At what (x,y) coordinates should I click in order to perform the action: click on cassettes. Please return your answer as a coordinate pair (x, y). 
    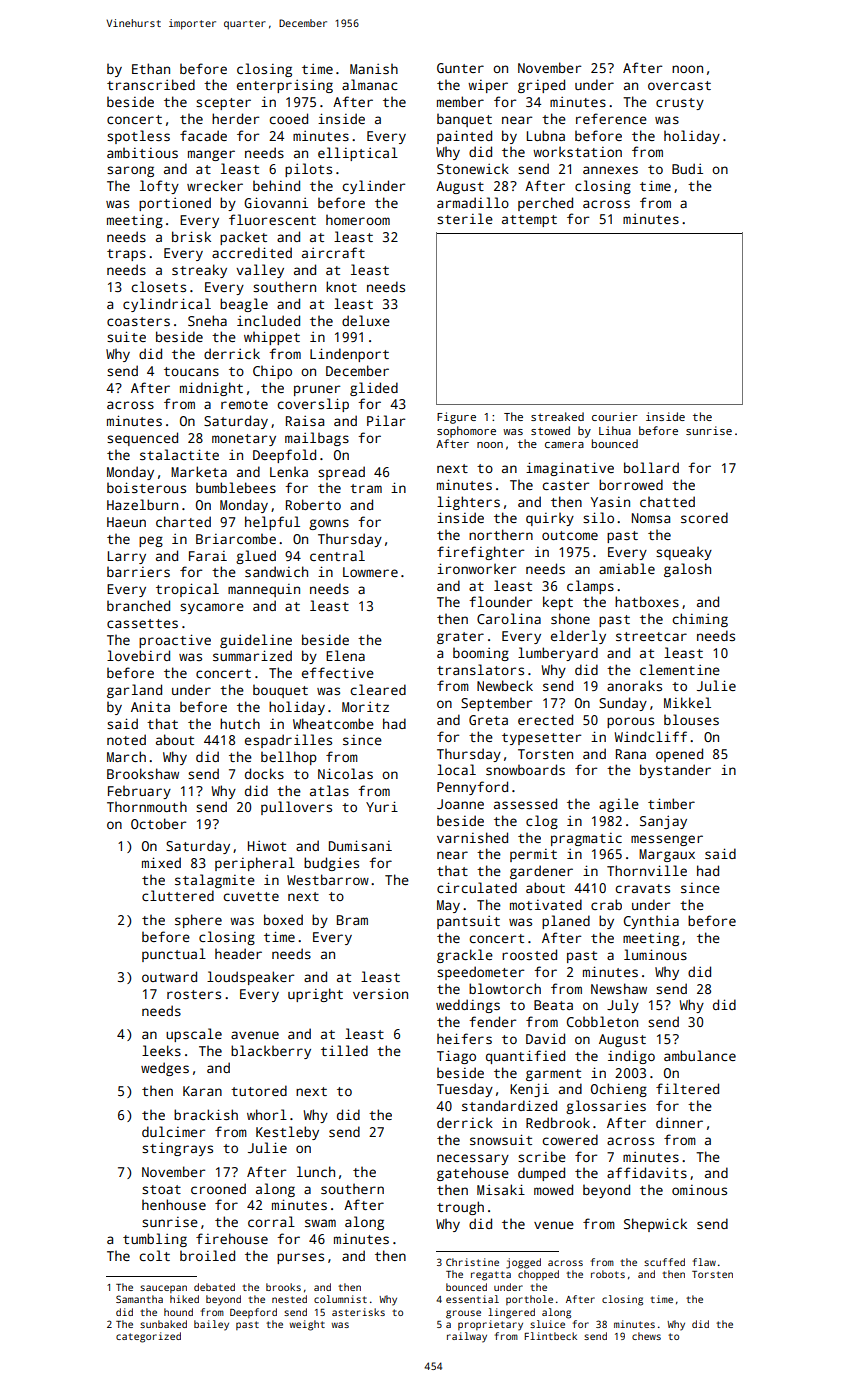
    Looking at the image, I should click on (142, 623).
